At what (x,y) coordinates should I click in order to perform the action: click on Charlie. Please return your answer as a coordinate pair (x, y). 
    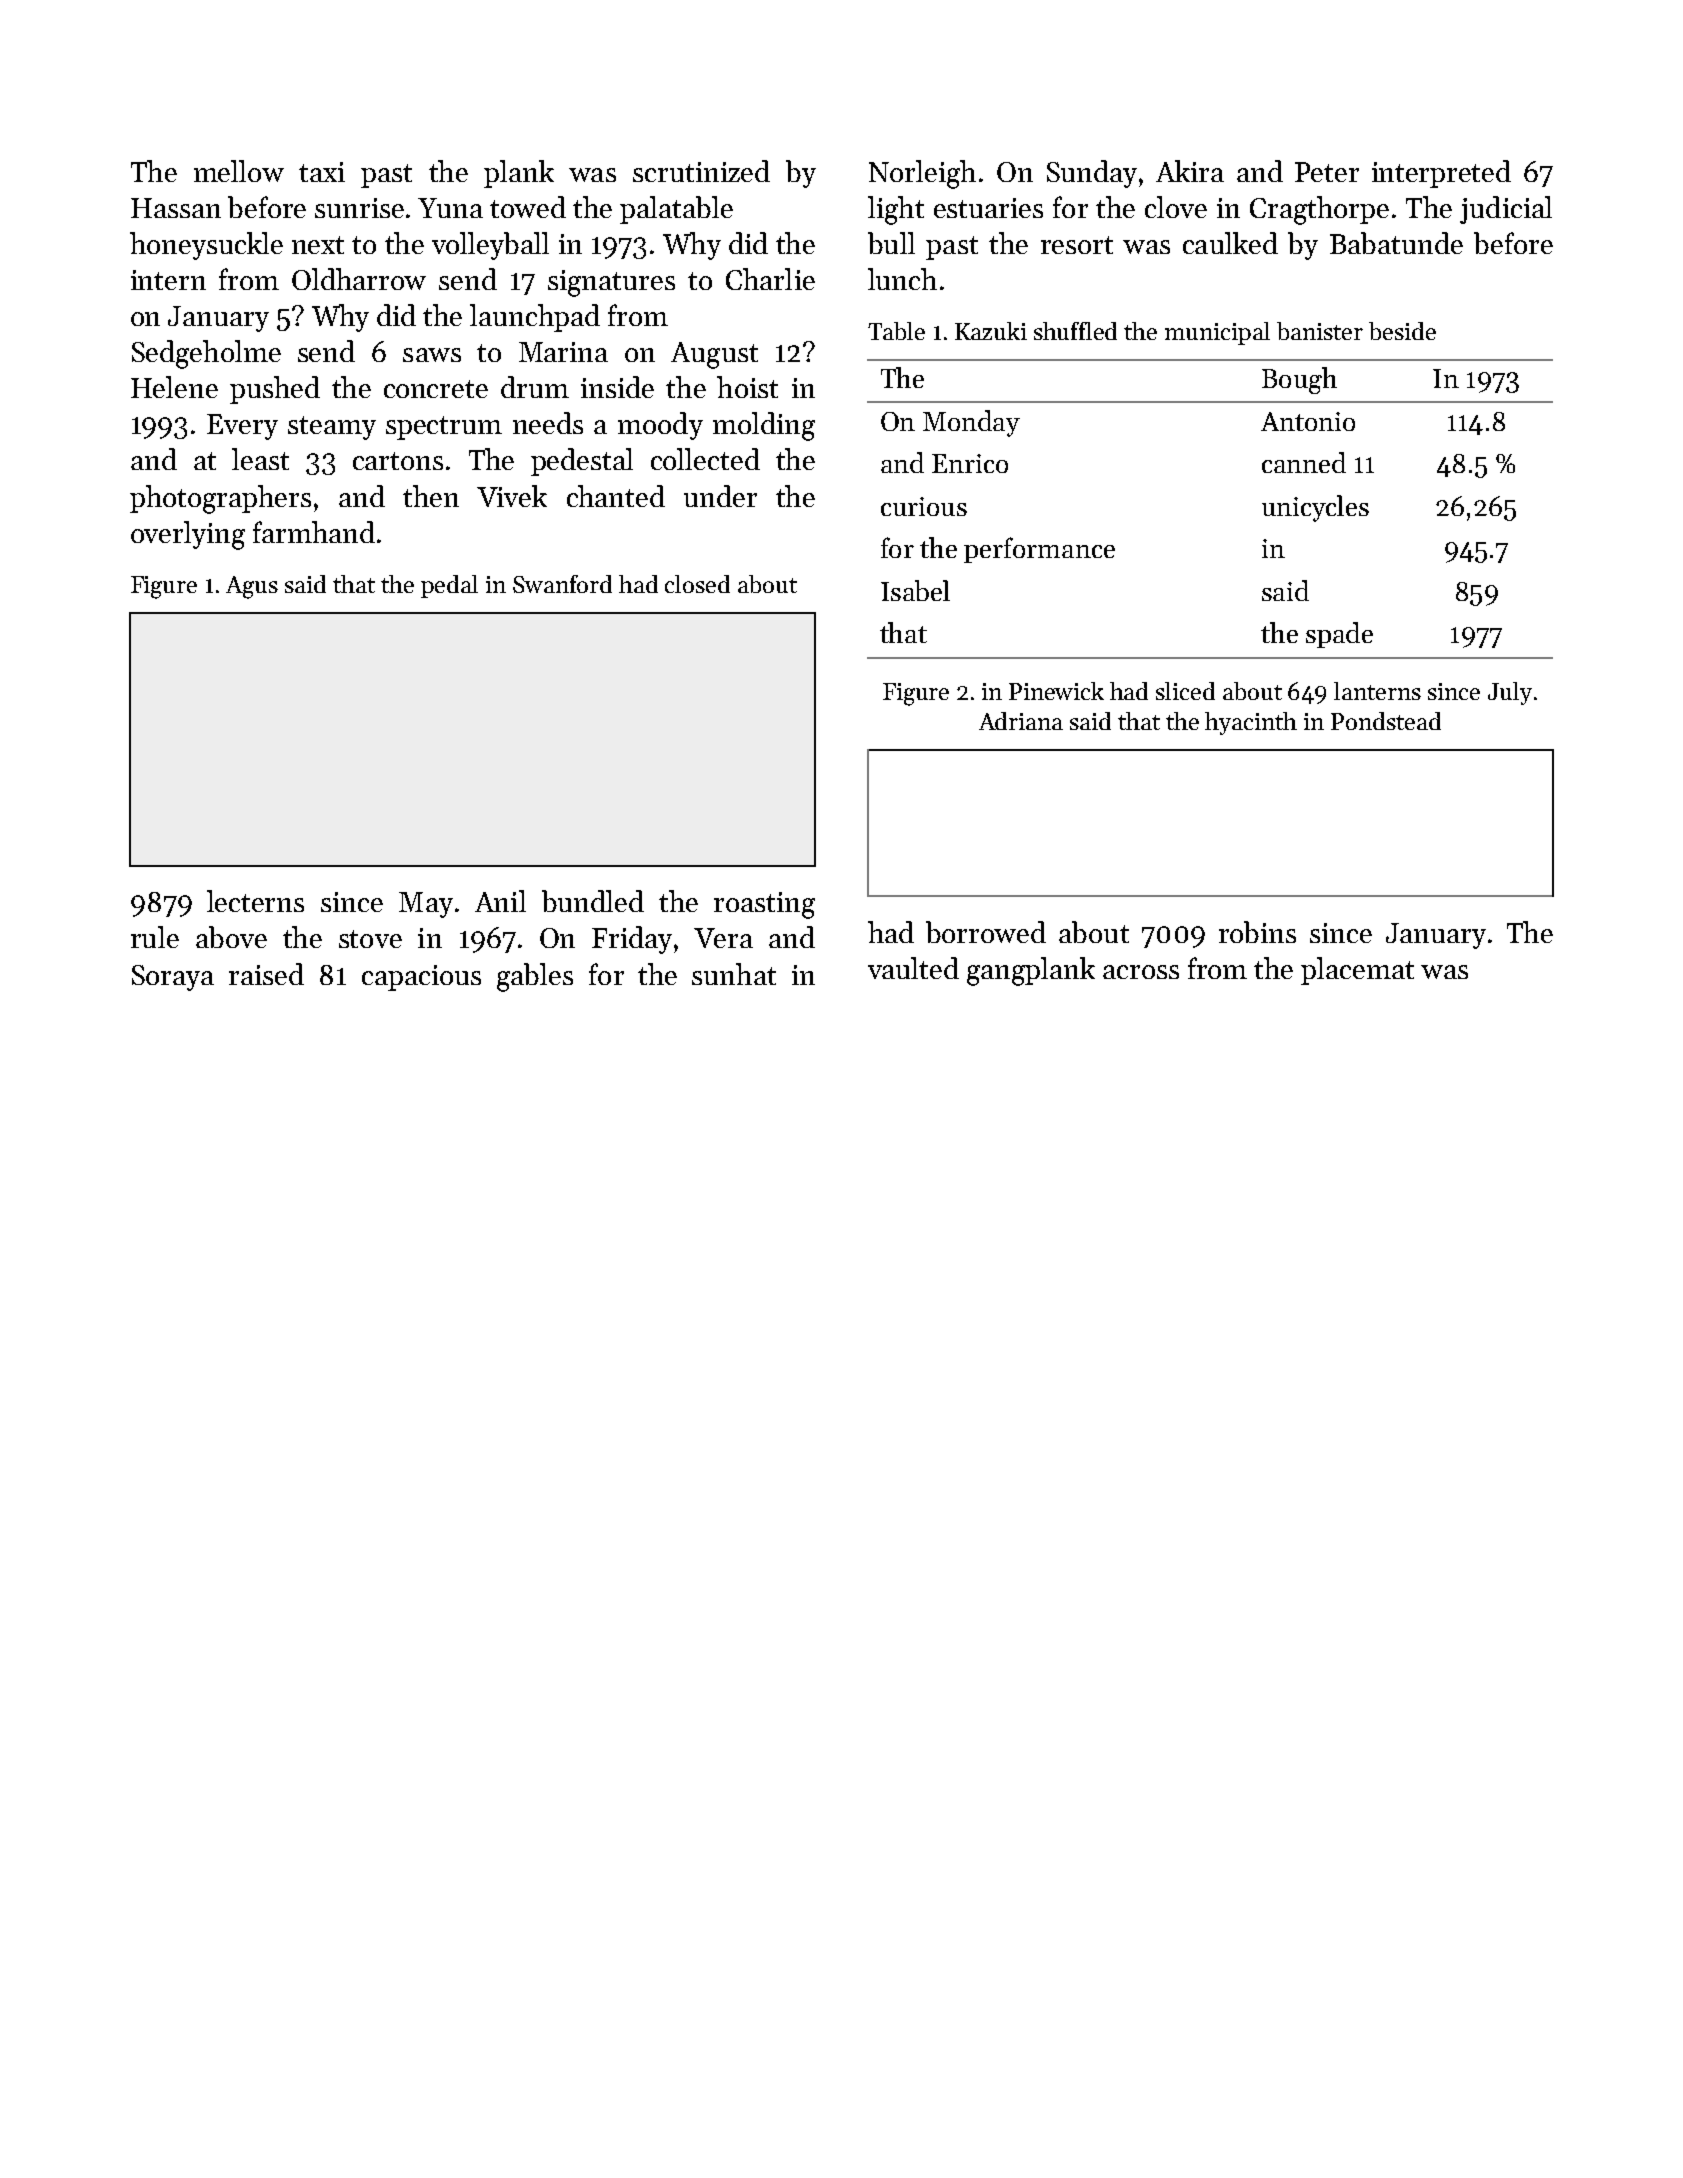
    Looking at the image, I should click on (770, 279).
